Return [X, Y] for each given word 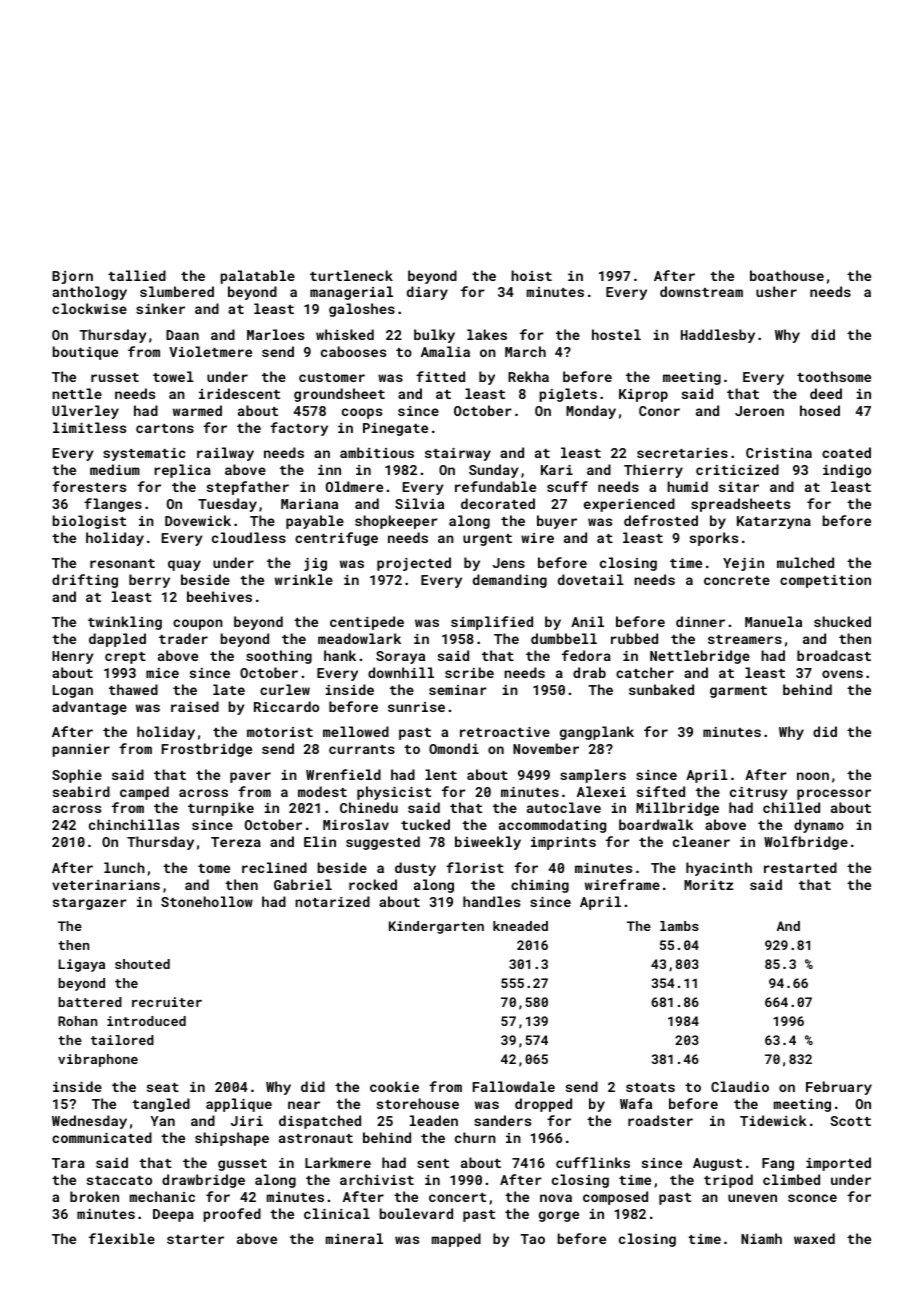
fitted [440, 376]
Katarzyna [774, 522]
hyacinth [719, 869]
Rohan [77, 1021]
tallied [137, 275]
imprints [563, 843]
